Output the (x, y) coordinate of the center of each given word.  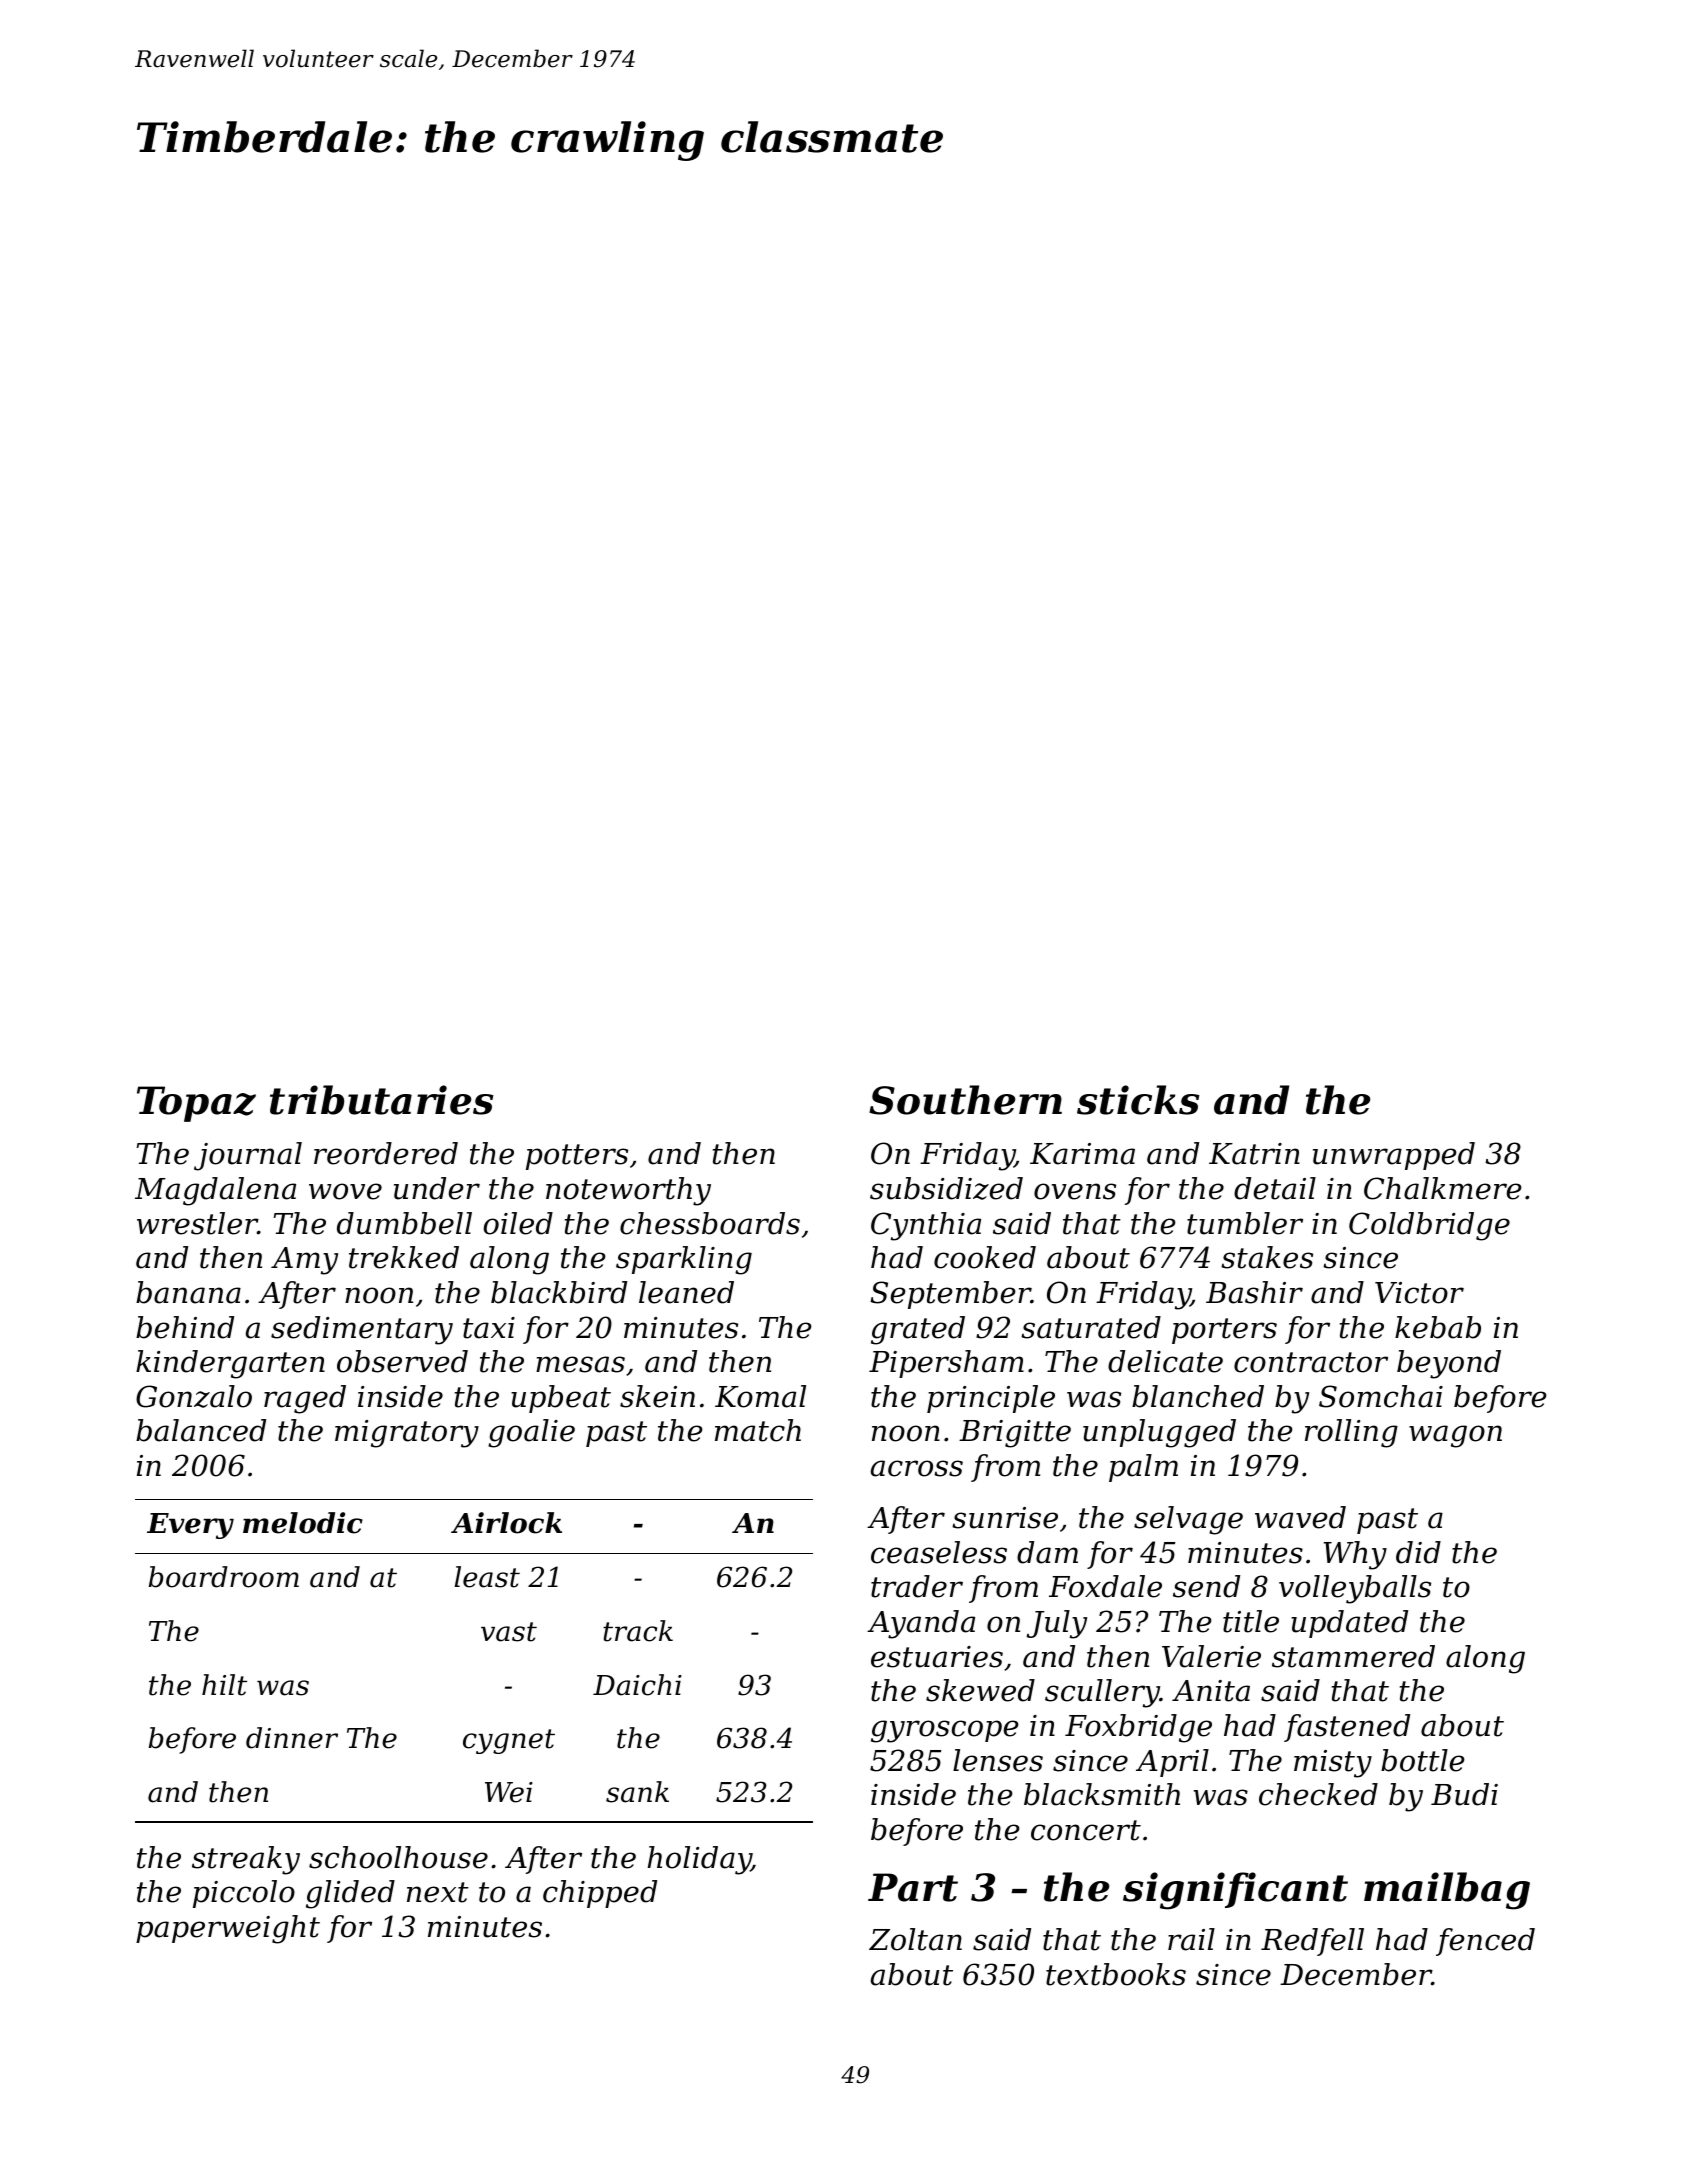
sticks (1138, 1100)
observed (402, 1361)
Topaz (196, 1104)
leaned (686, 1292)
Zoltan (915, 1939)
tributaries (381, 1100)
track (638, 1631)
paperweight (228, 1929)
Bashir (1254, 1292)
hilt (224, 1685)
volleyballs (1355, 1589)
